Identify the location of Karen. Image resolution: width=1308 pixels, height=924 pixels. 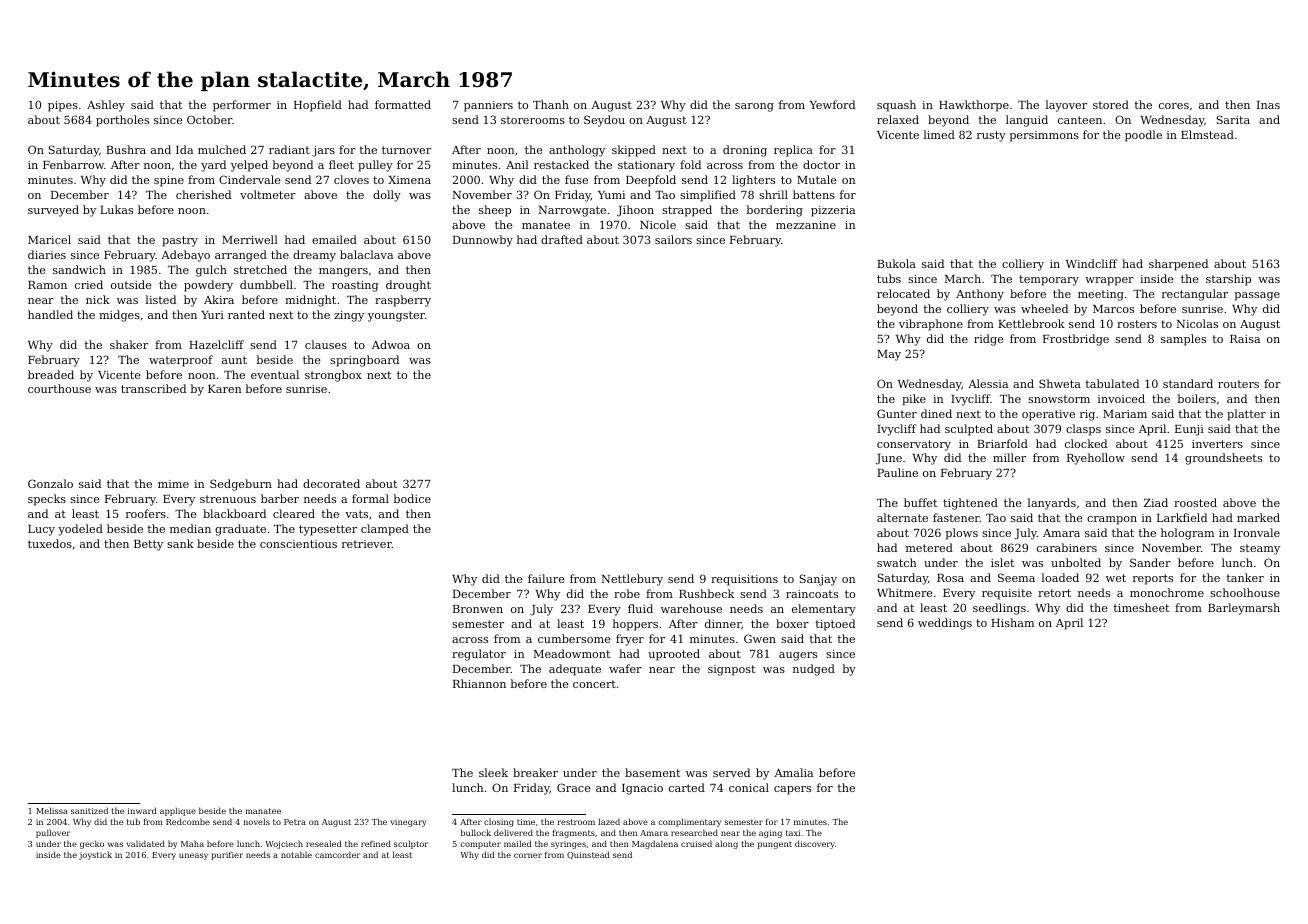
(225, 389).
